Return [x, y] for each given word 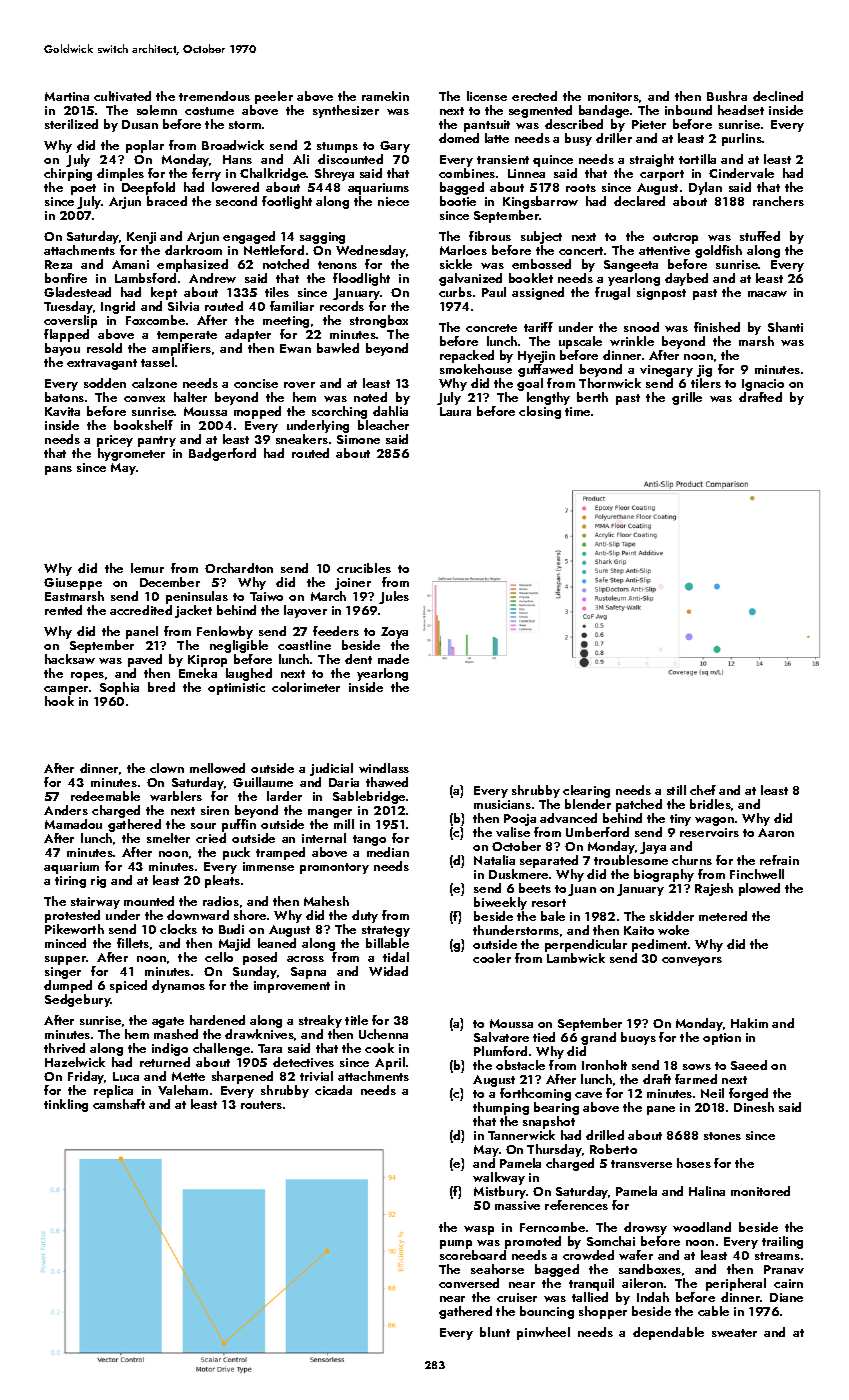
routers [261, 1105]
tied [544, 1037]
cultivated [122, 96]
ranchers [778, 201]
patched [639, 805]
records [342, 306]
